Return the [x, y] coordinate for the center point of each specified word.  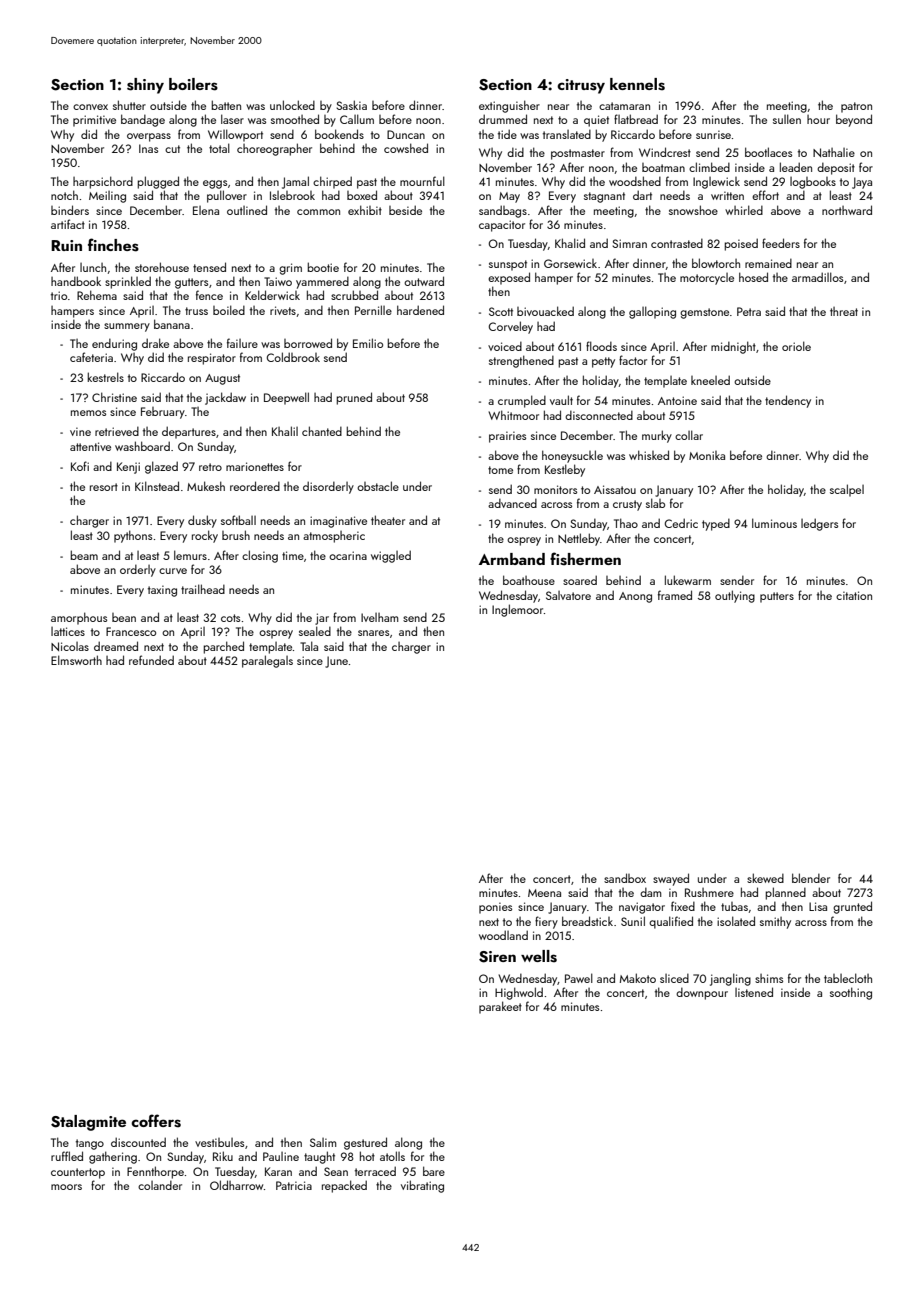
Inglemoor [517, 610]
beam [84, 555]
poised [741, 244]
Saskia [351, 105]
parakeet [500, 1007]
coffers [156, 1121]
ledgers [819, 524]
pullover [227, 196]
